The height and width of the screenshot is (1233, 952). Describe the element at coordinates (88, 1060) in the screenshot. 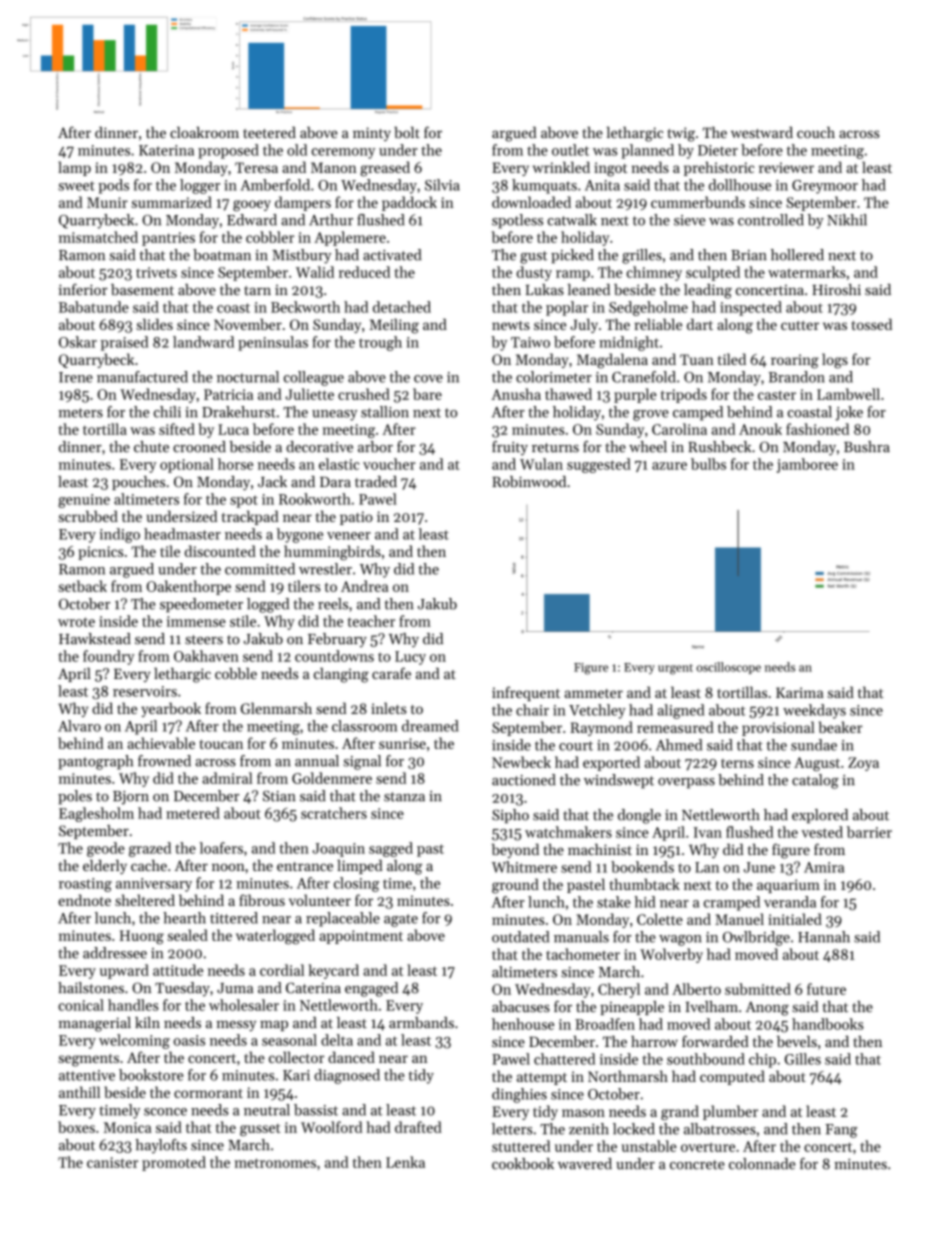

I see `segments` at that location.
